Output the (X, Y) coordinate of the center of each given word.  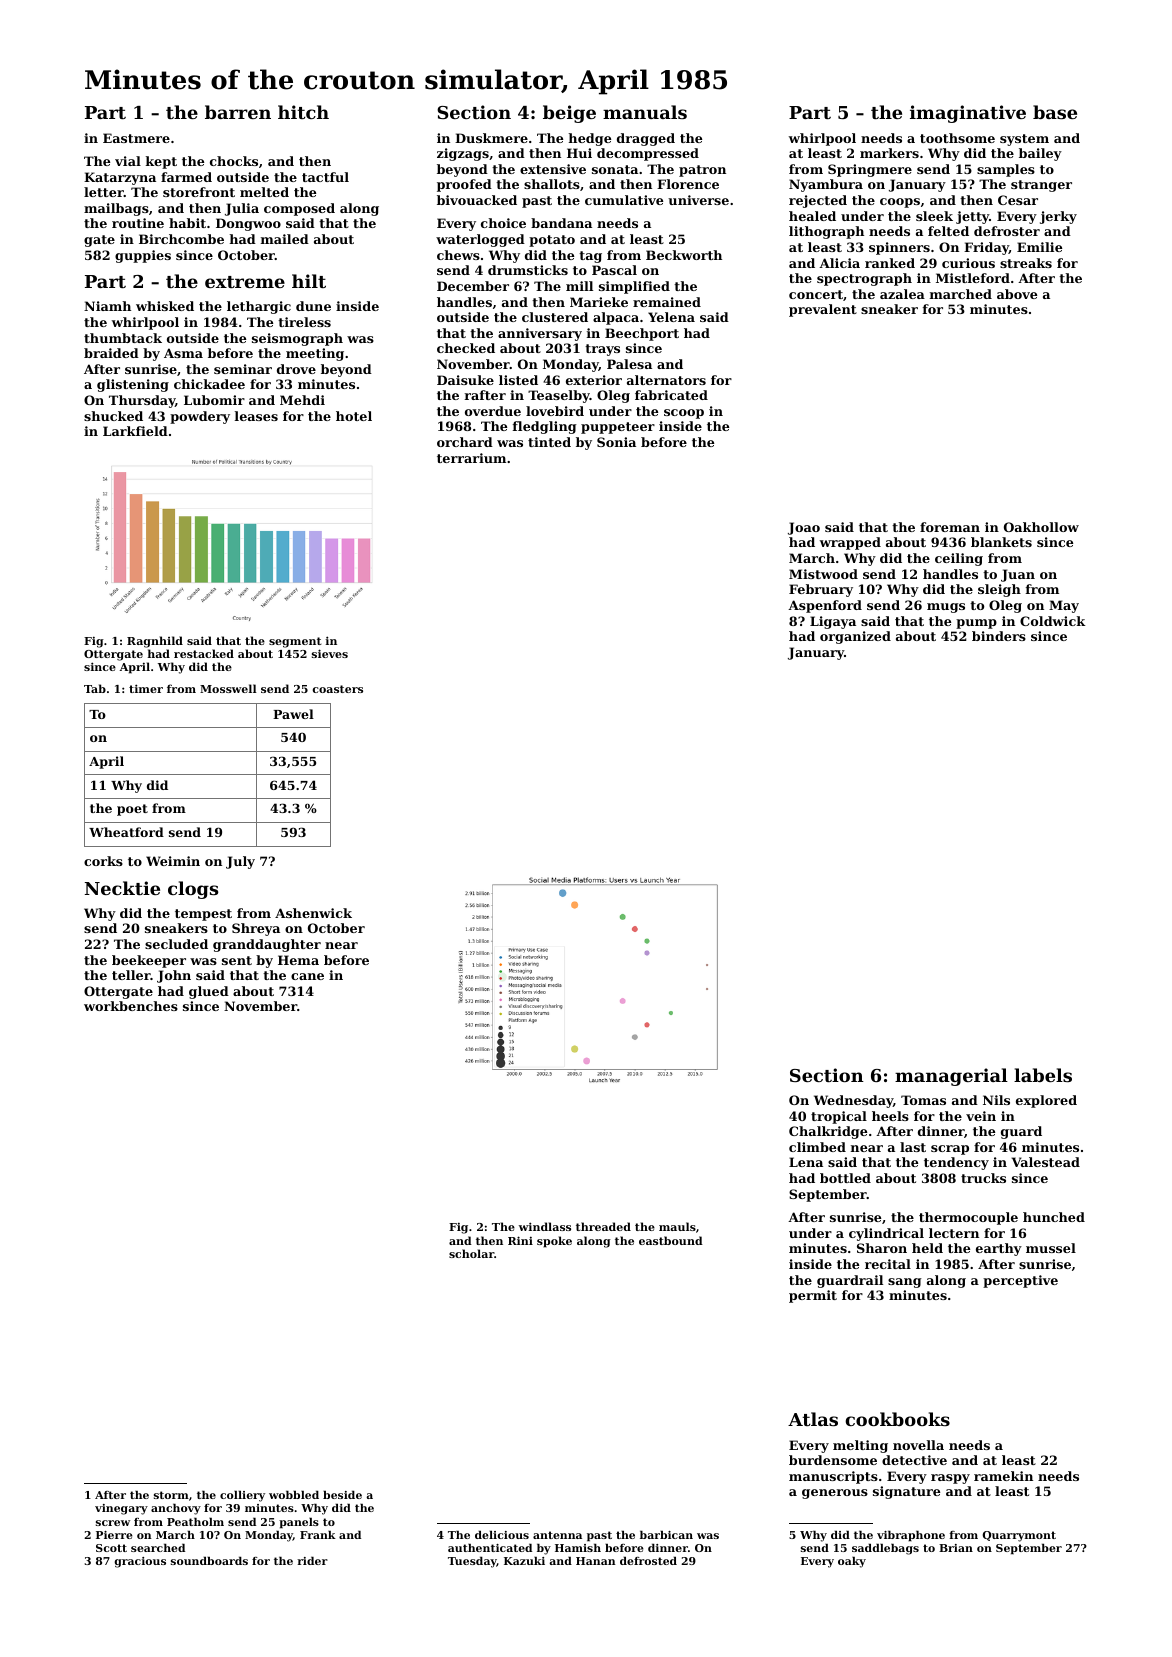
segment (295, 642)
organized (855, 637)
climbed (817, 1147)
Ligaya (833, 622)
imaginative (968, 114)
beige (569, 114)
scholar (471, 1253)
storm (171, 1495)
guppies (143, 256)
